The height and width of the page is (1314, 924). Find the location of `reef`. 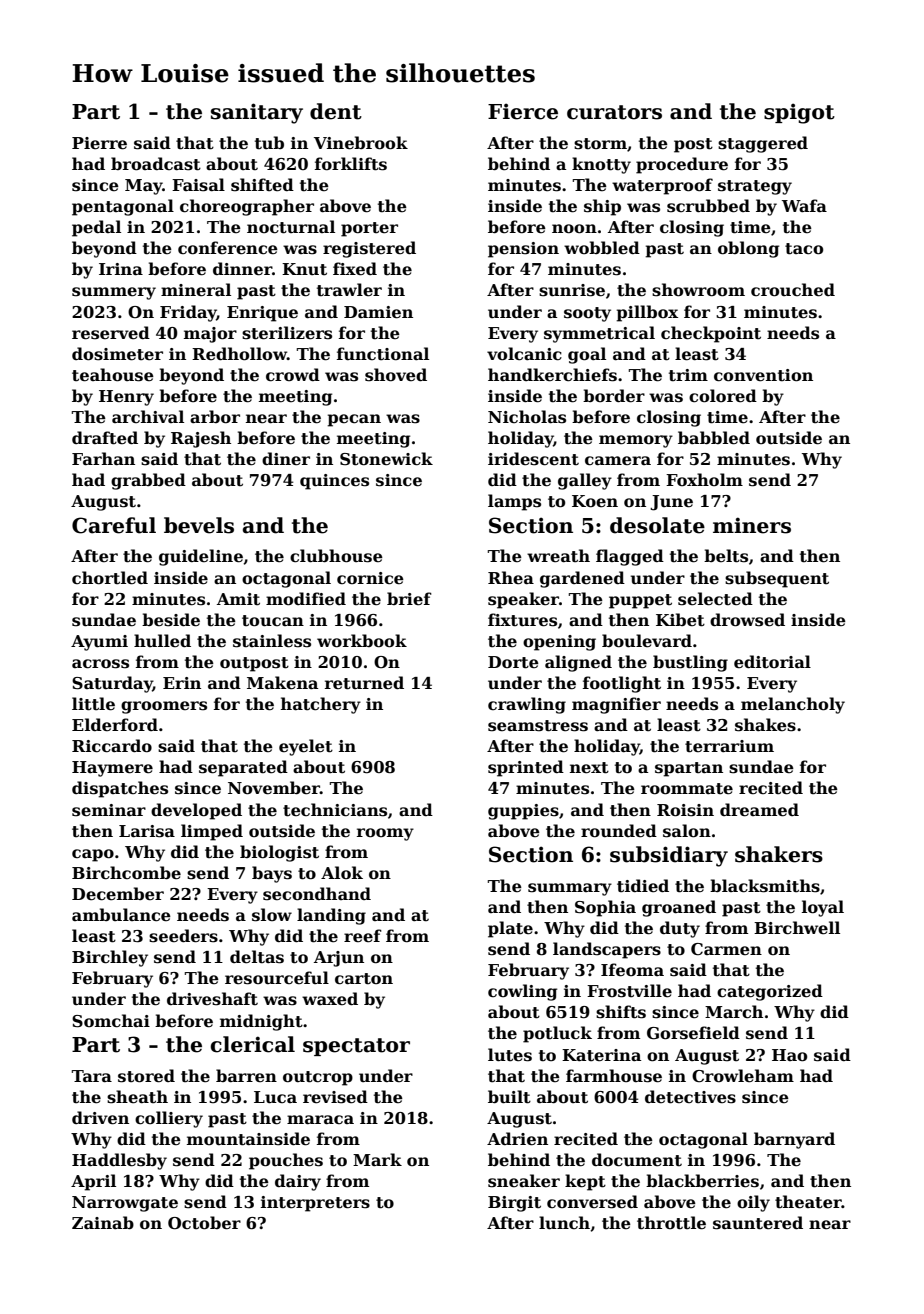

reef is located at coordinates (363, 936).
